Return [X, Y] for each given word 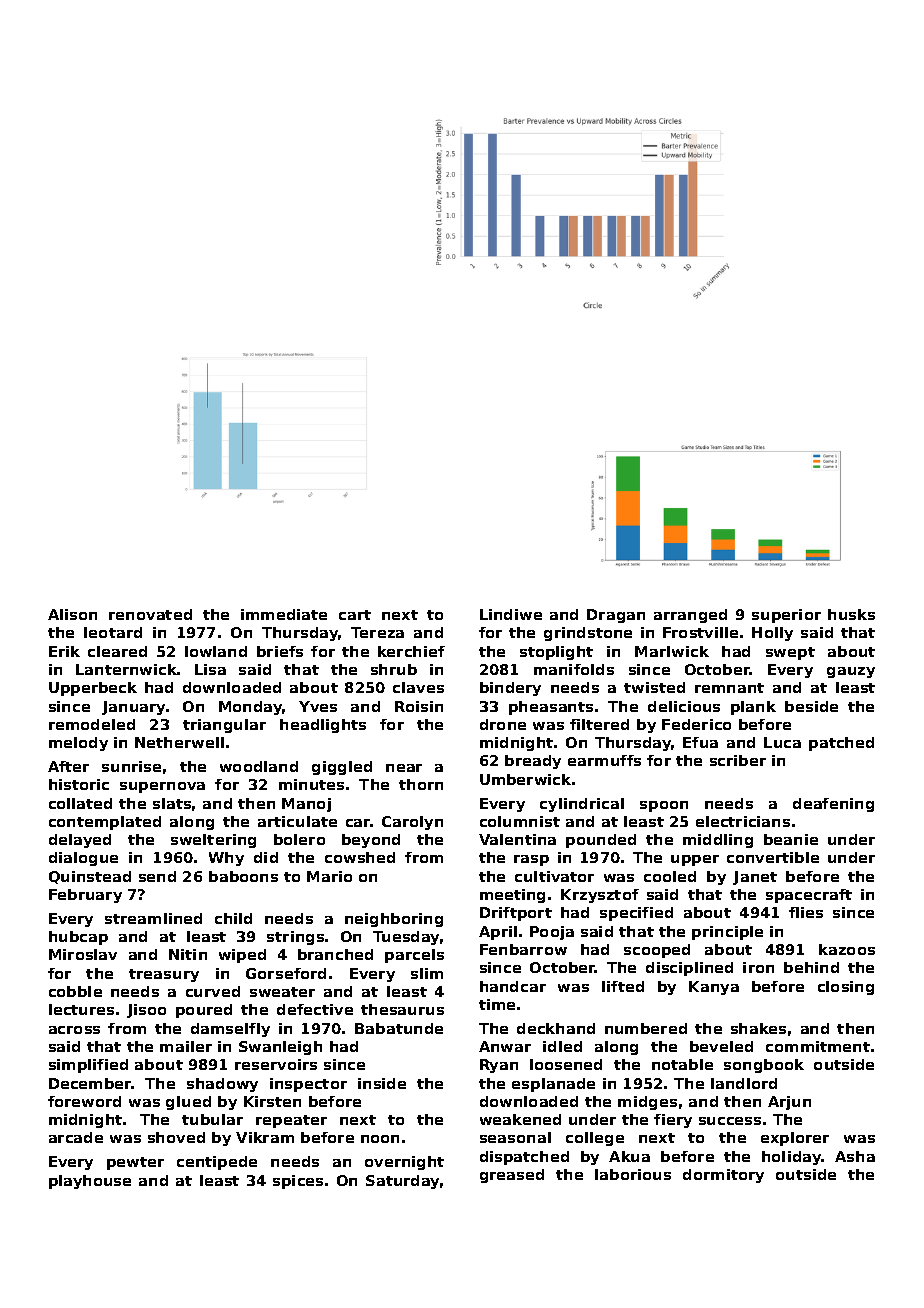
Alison [72, 614]
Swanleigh [280, 1048]
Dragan [616, 616]
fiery [673, 1121]
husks [851, 614]
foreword [84, 1101]
